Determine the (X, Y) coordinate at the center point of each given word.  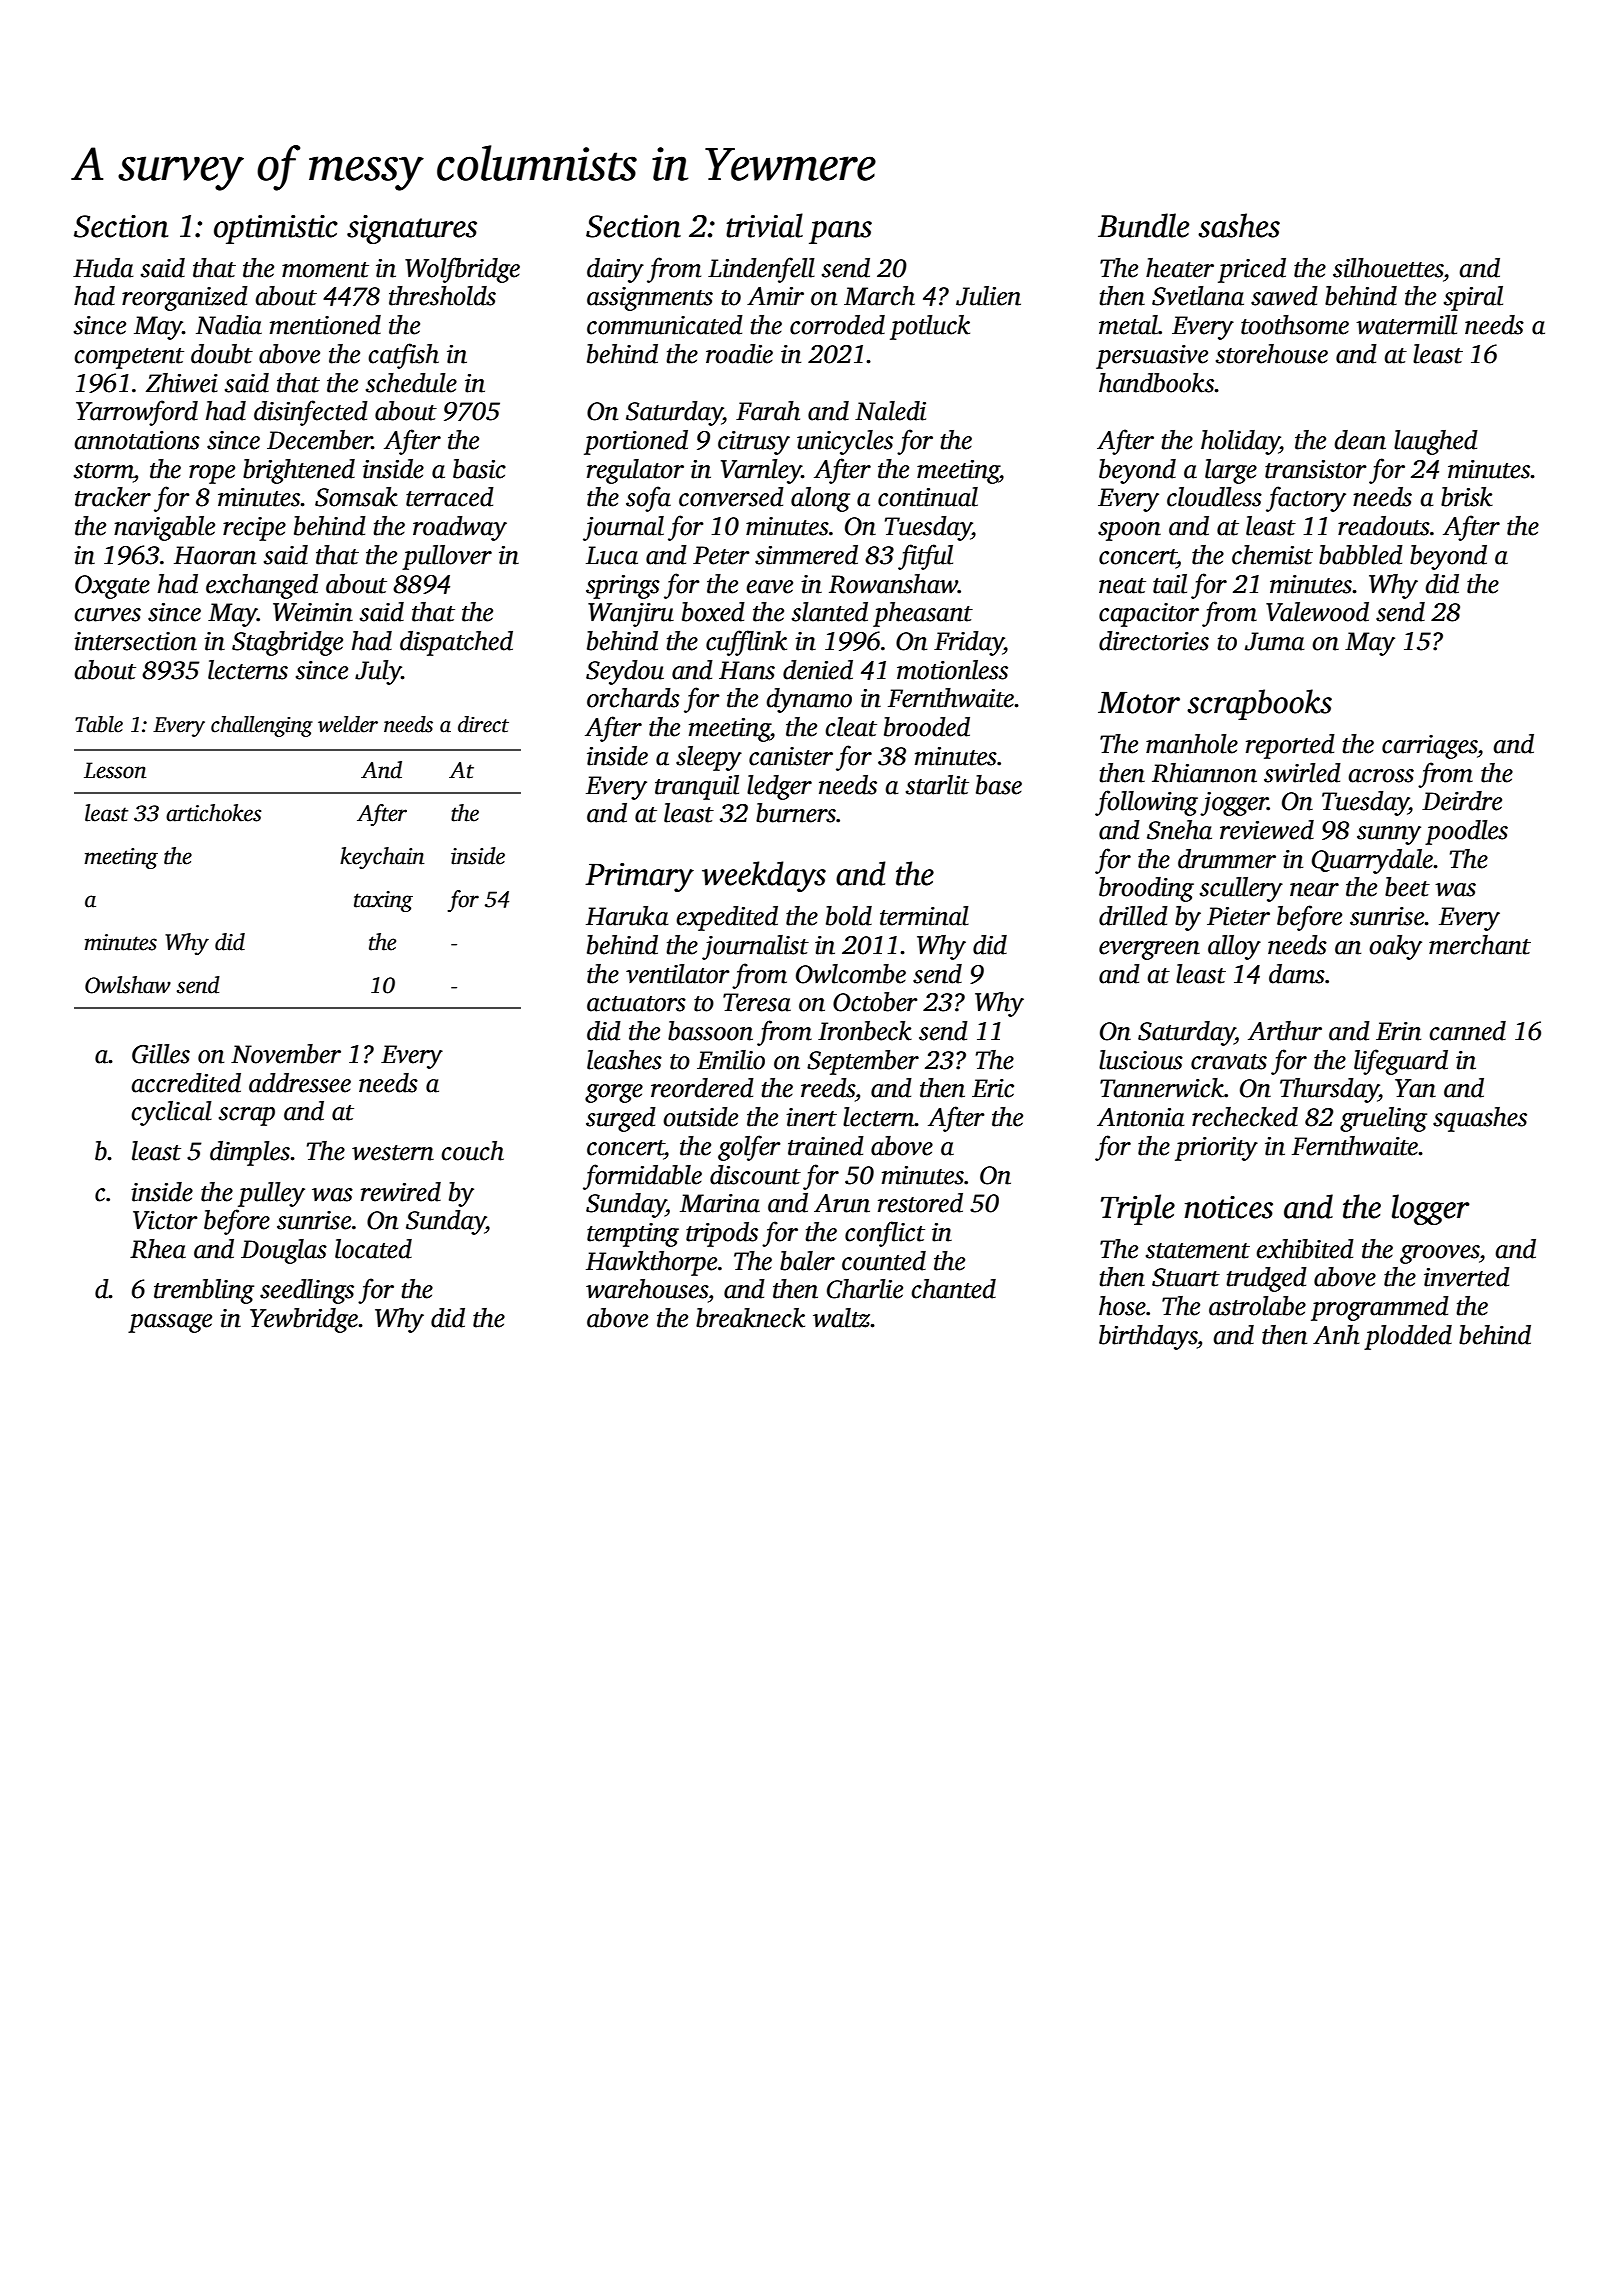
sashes (1239, 225)
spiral (1473, 298)
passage (170, 1323)
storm (104, 471)
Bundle (1143, 225)
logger (1431, 1209)
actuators (636, 1004)
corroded (837, 325)
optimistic (276, 229)
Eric (993, 1088)
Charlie (865, 1289)
